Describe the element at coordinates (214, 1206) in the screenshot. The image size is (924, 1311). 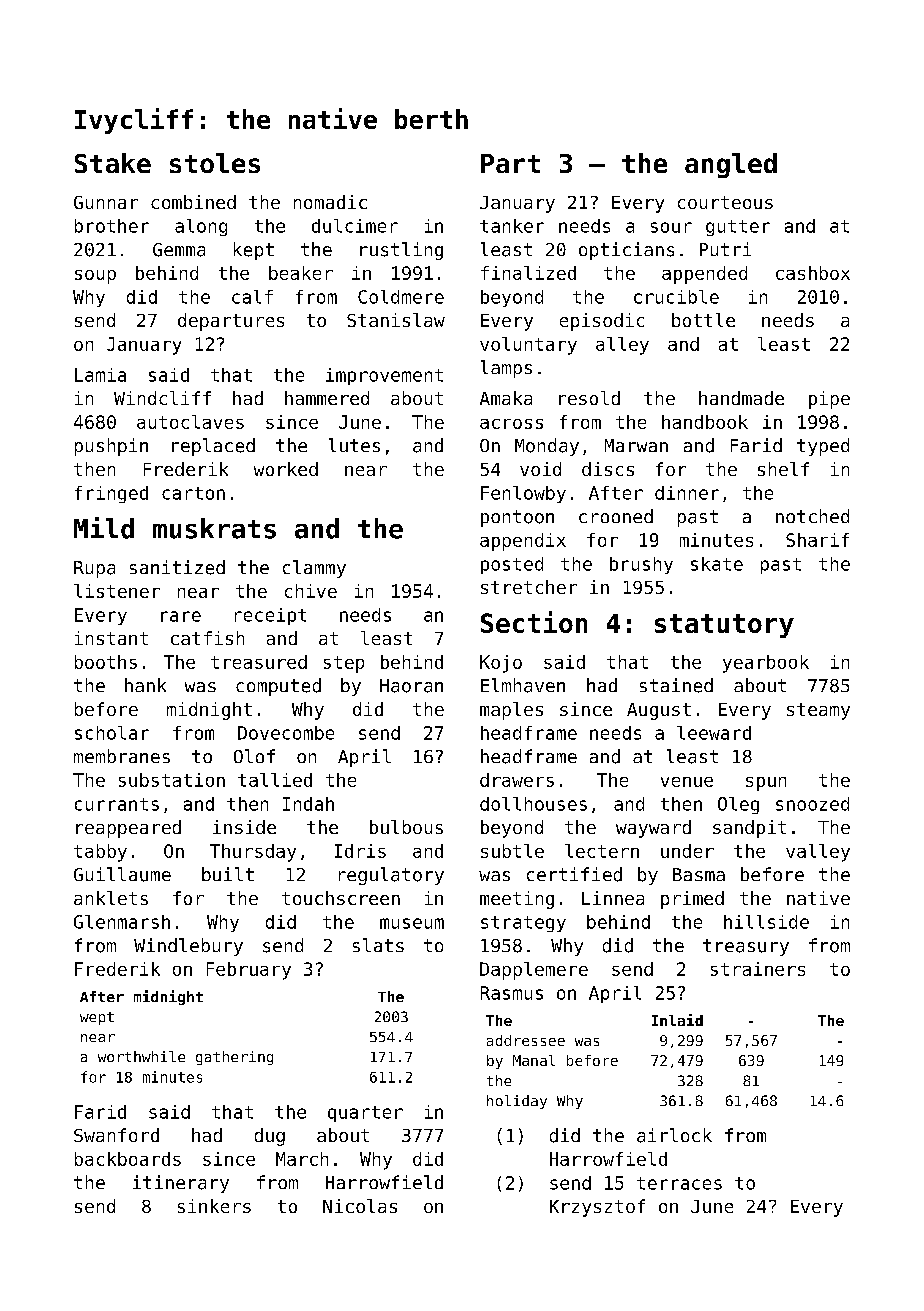
I see `sinkers` at that location.
